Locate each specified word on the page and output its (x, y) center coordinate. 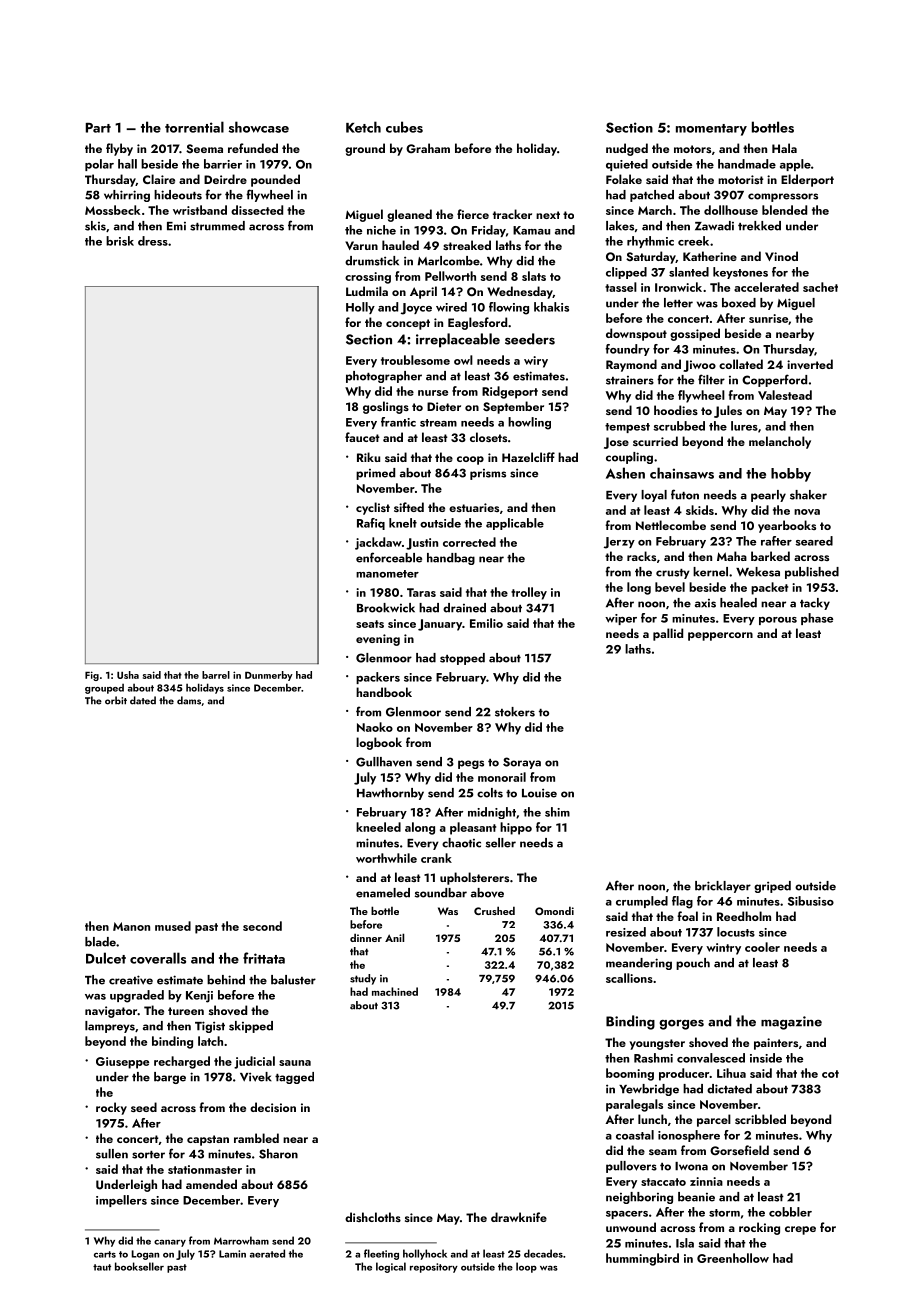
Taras (421, 592)
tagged (294, 1078)
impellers (121, 1201)
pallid (668, 634)
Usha (128, 675)
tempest (627, 428)
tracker (512, 214)
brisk (120, 241)
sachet (820, 287)
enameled (383, 893)
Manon (131, 926)
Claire (159, 179)
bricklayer (723, 887)
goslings (386, 407)
